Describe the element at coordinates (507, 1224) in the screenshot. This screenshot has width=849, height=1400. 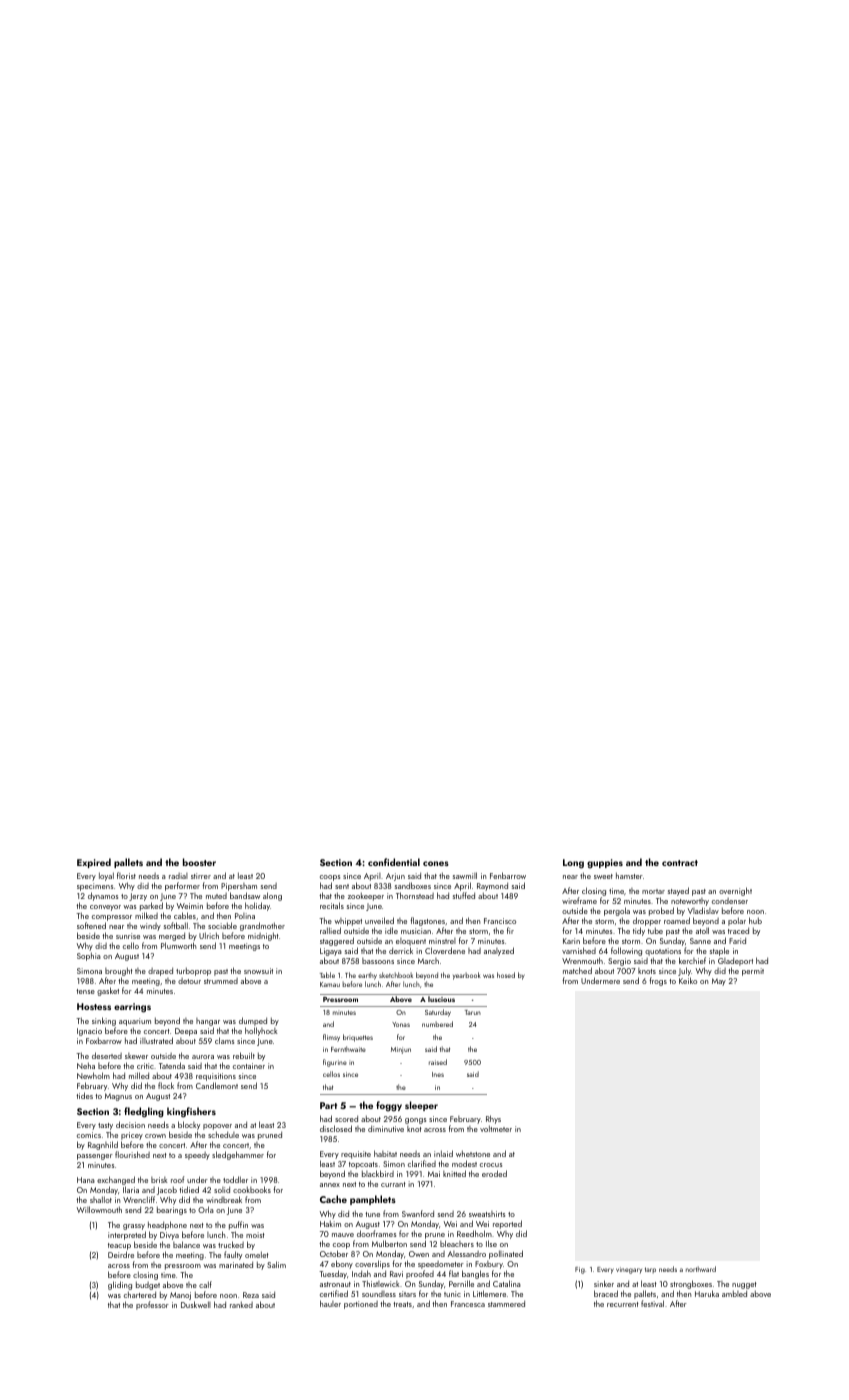
I see `reported` at that location.
